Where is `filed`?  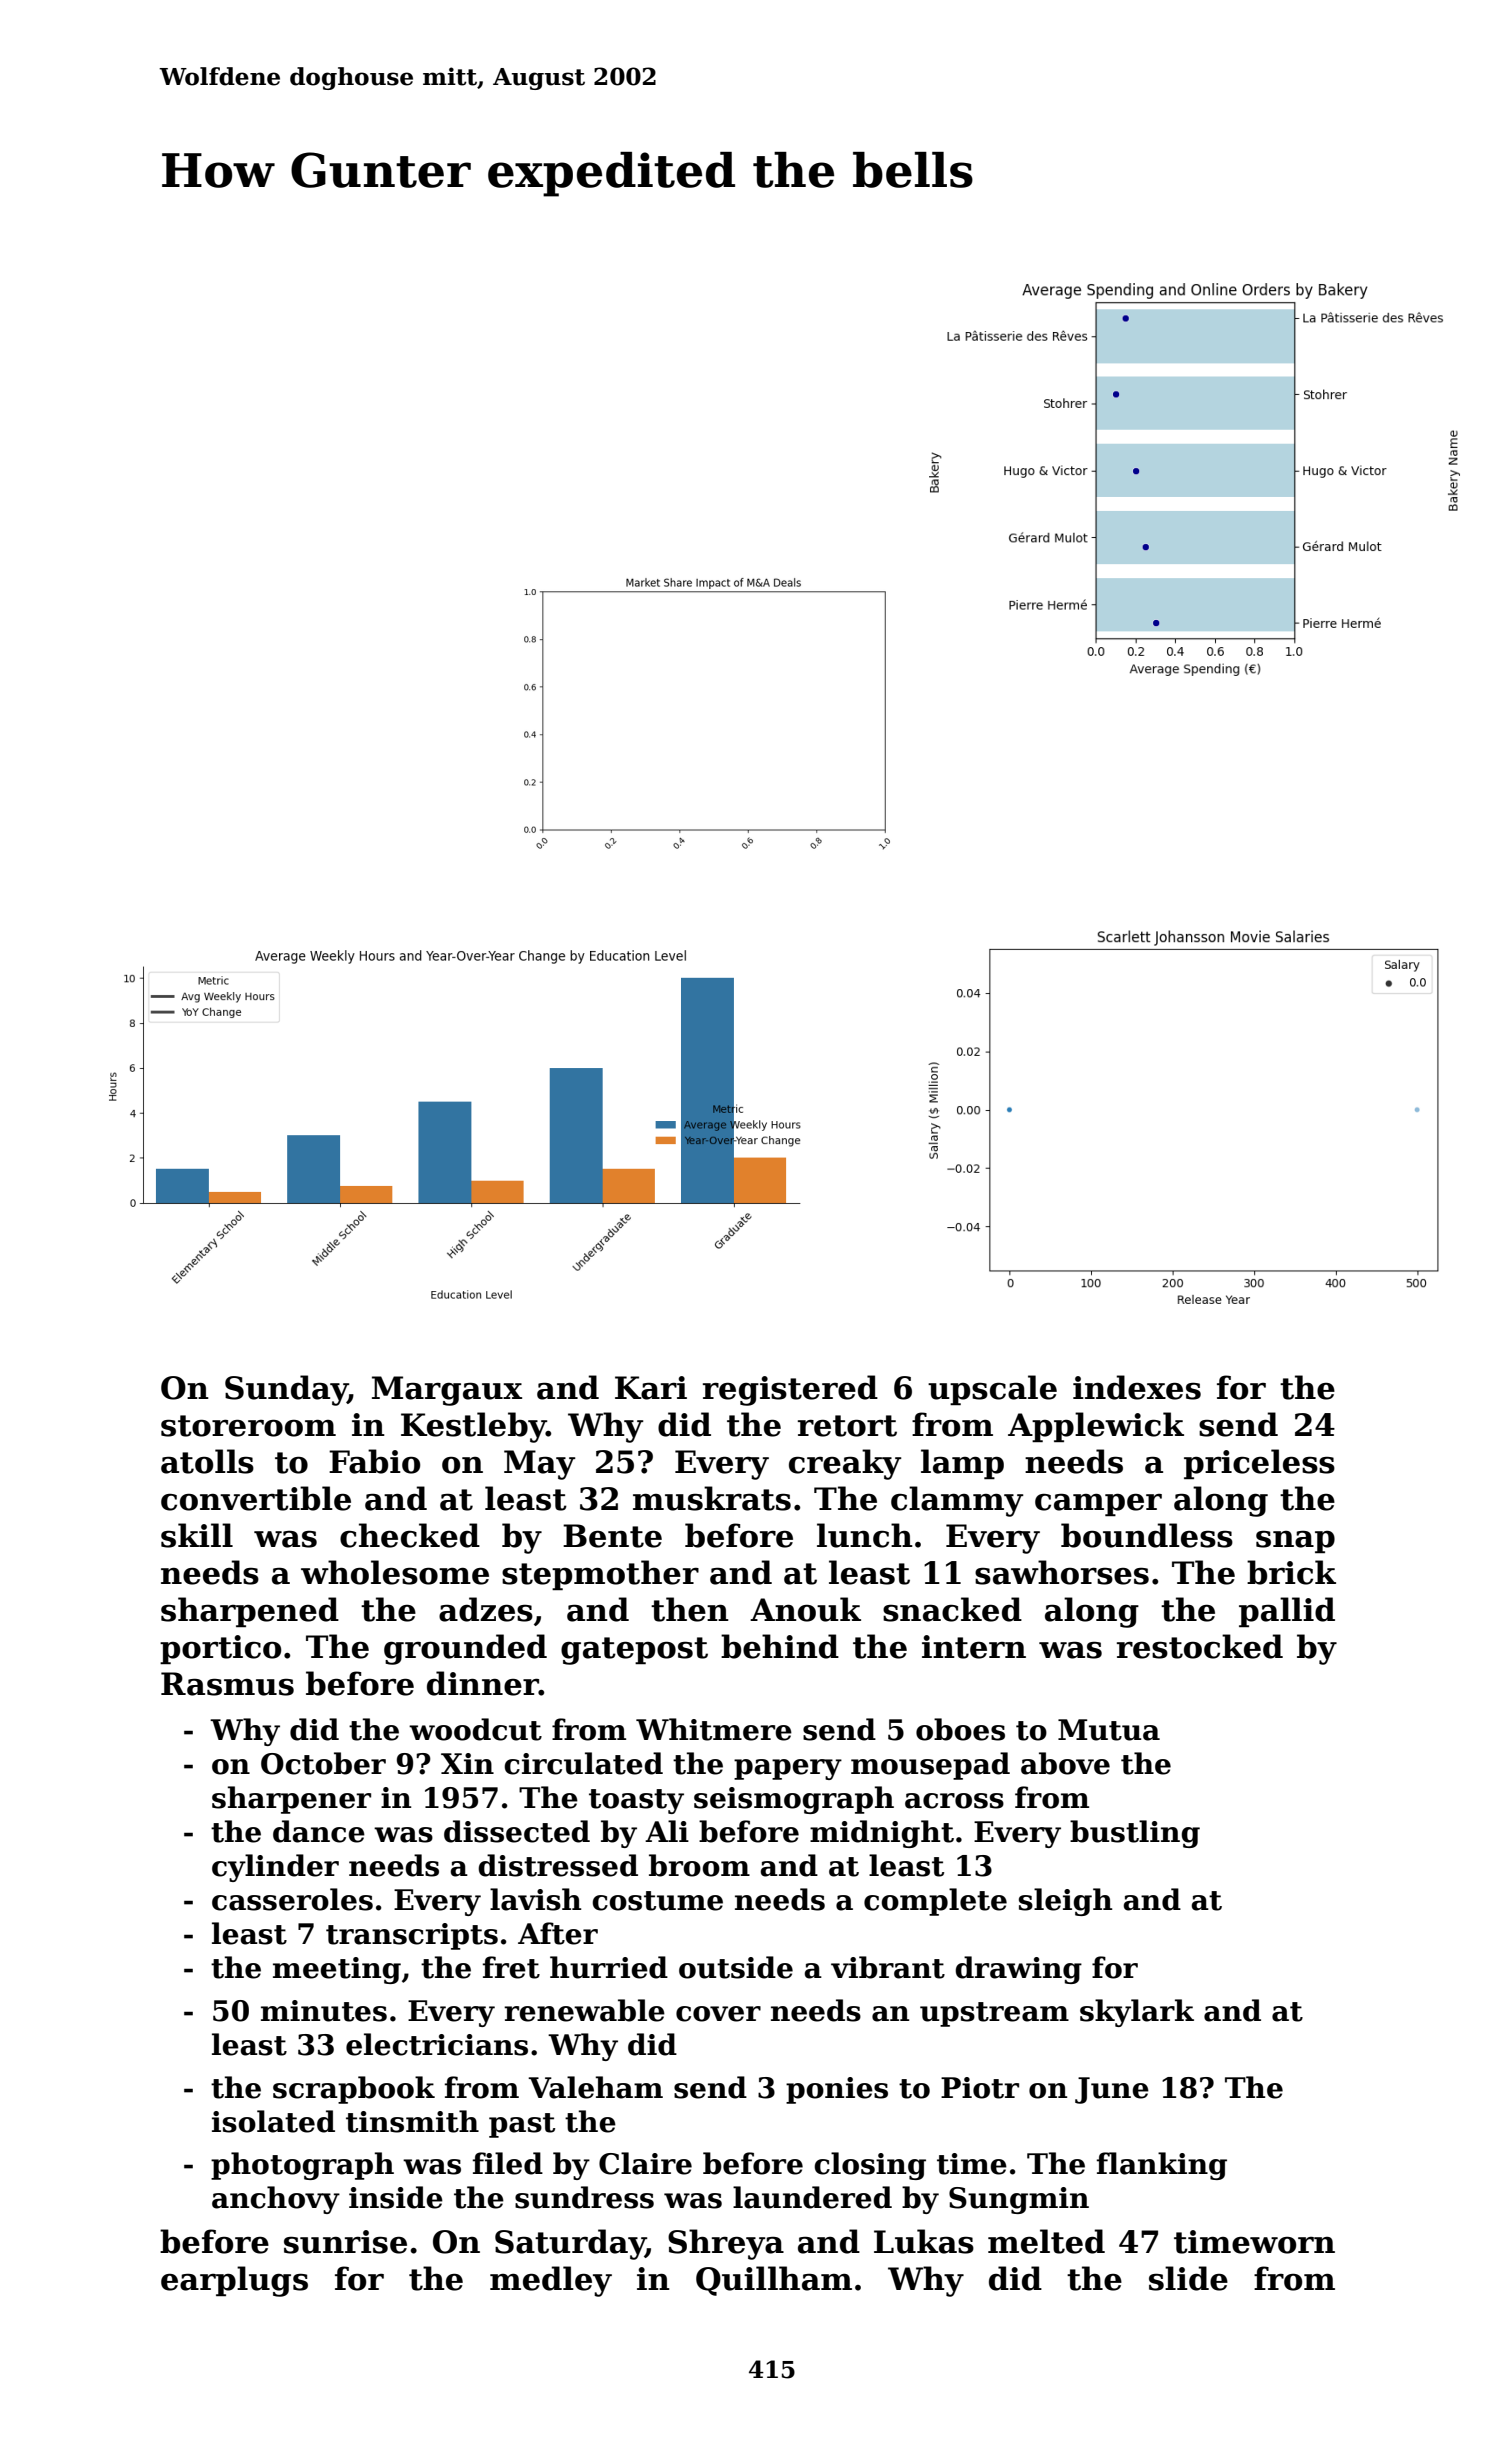
filed is located at coordinates (508, 2163).
